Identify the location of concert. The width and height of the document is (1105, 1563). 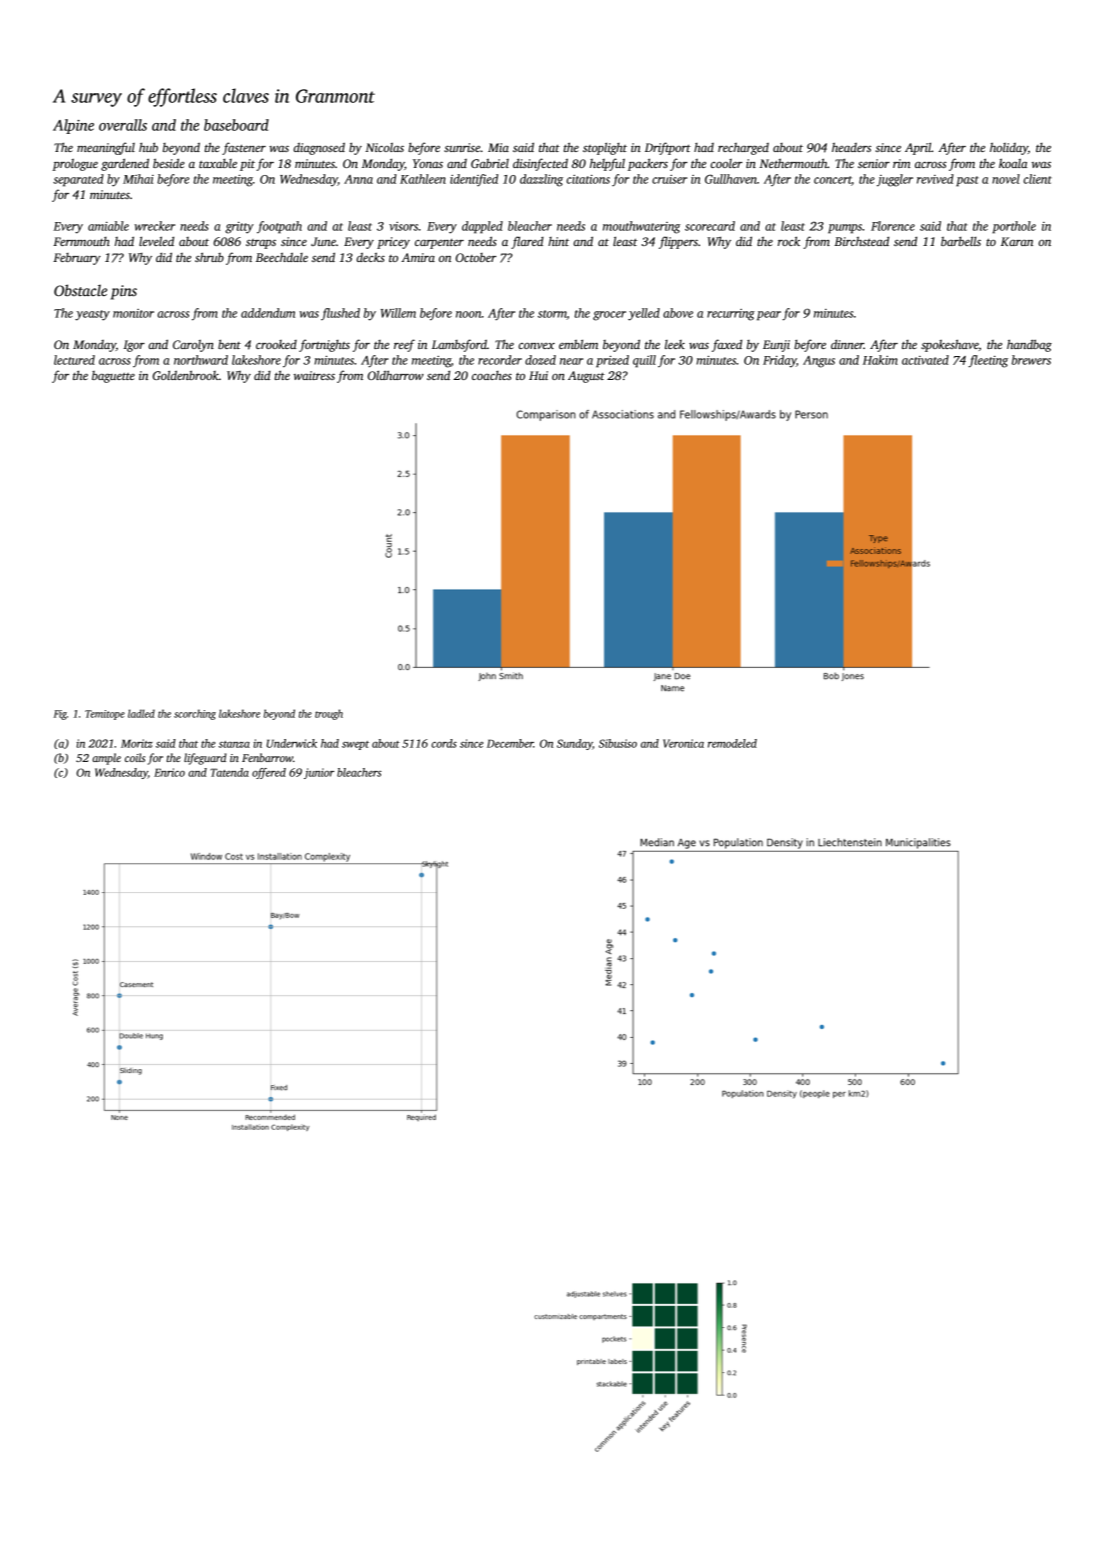
(833, 181).
